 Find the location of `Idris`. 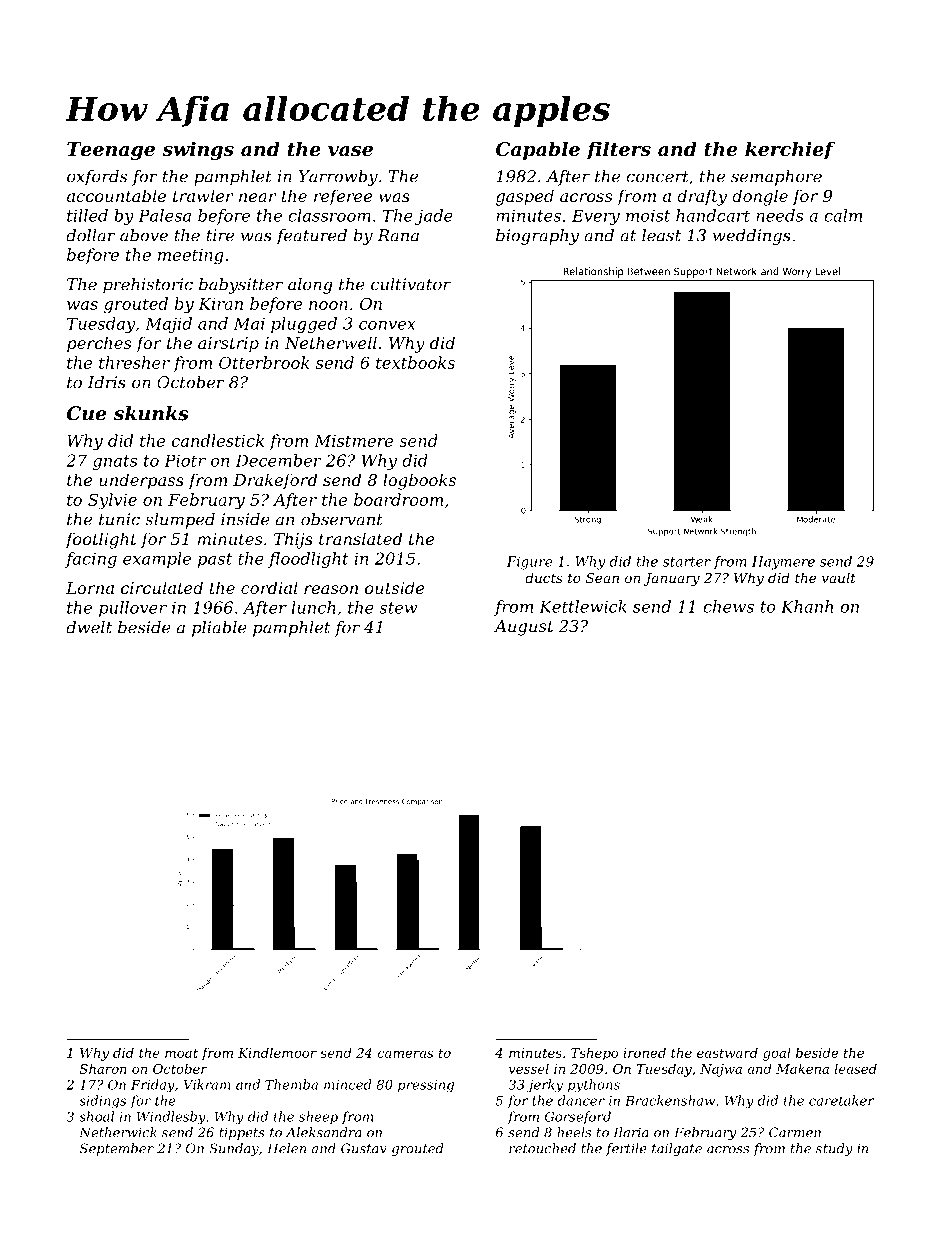

Idris is located at coordinates (107, 382).
